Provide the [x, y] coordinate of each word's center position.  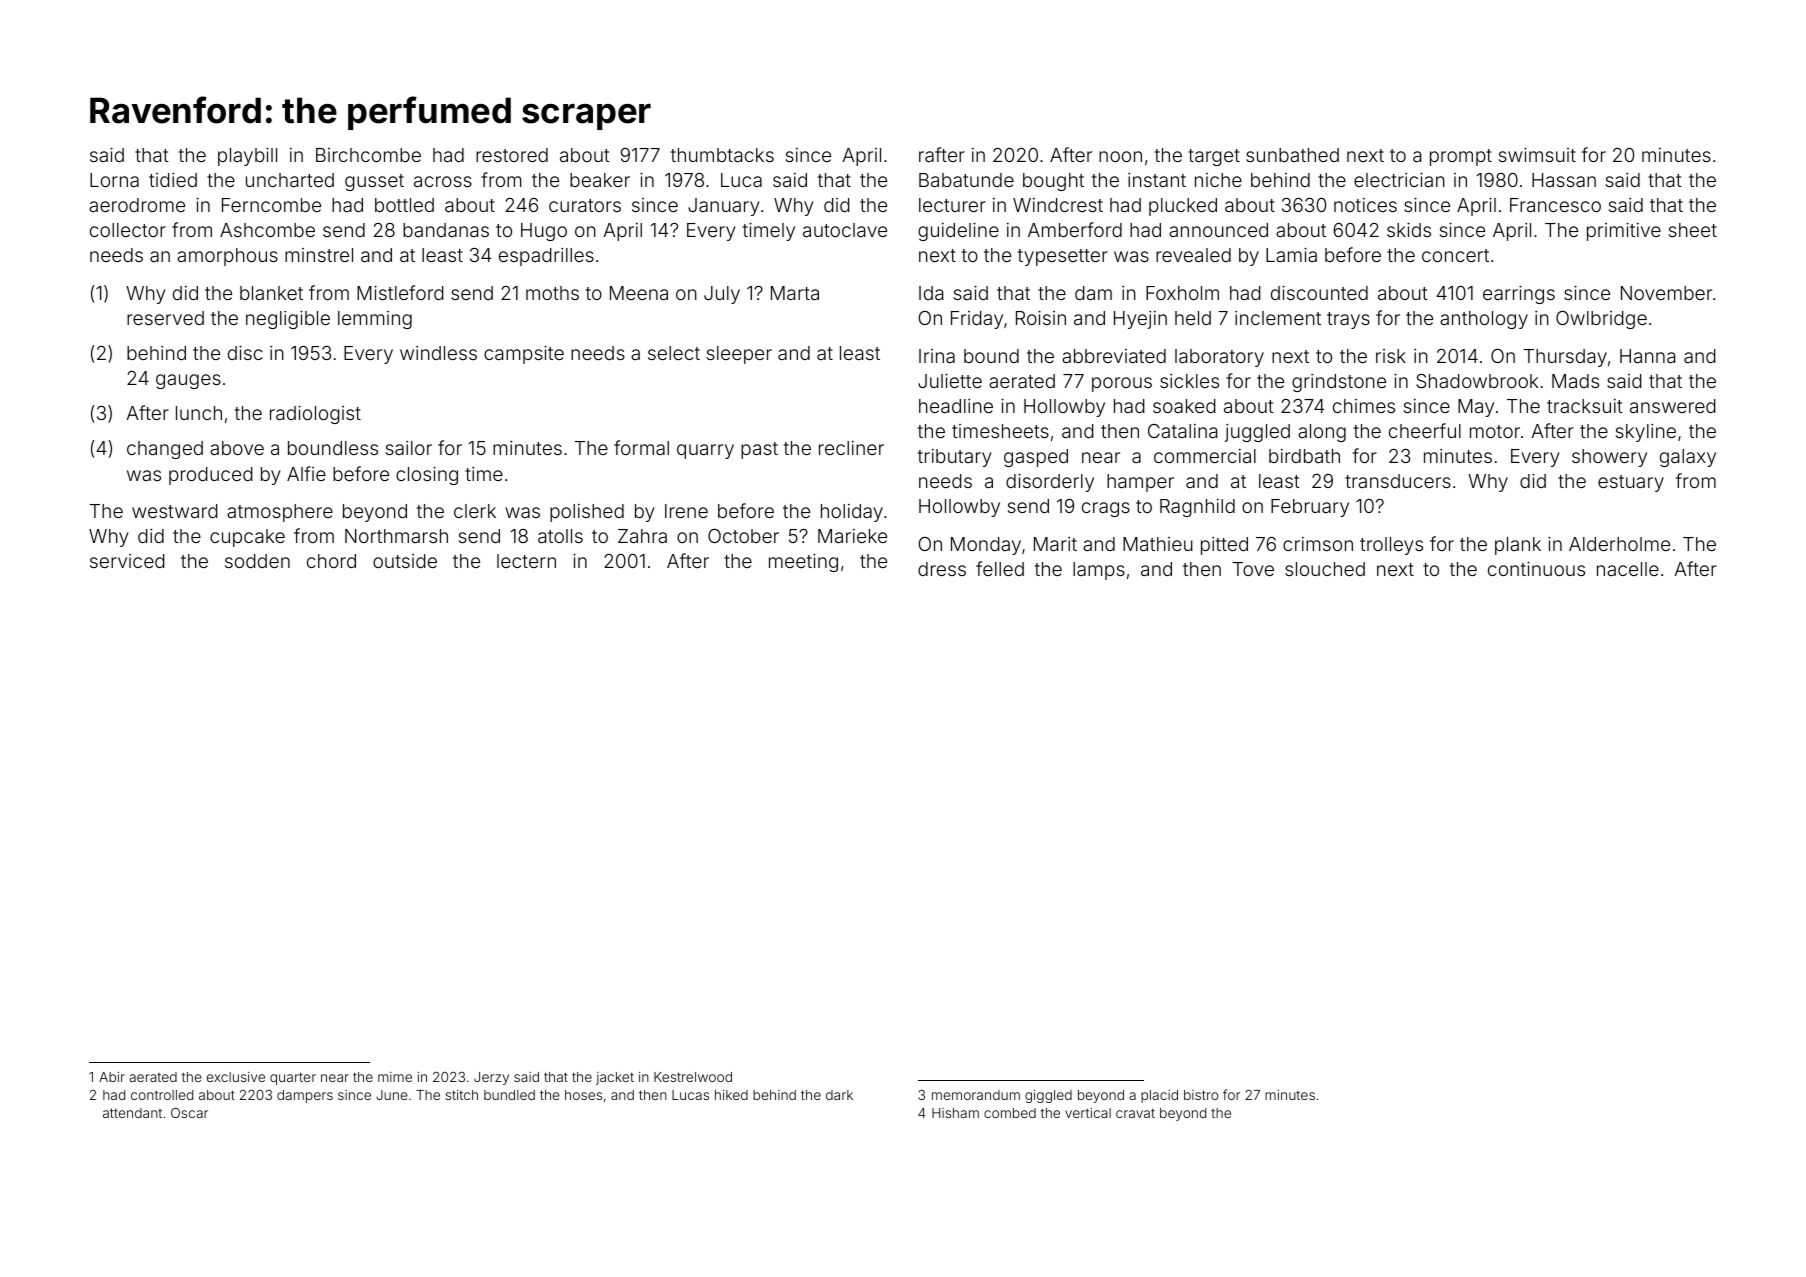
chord [331, 561]
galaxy [1688, 458]
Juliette [950, 381]
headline [956, 406]
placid [1159, 1096]
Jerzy [491, 1078]
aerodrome [137, 205]
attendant [132, 1113]
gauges [188, 381]
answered [1673, 406]
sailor [409, 448]
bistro [1201, 1095]
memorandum [976, 1095]
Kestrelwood [693, 1077]
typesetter [1063, 257]
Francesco [1555, 205]
